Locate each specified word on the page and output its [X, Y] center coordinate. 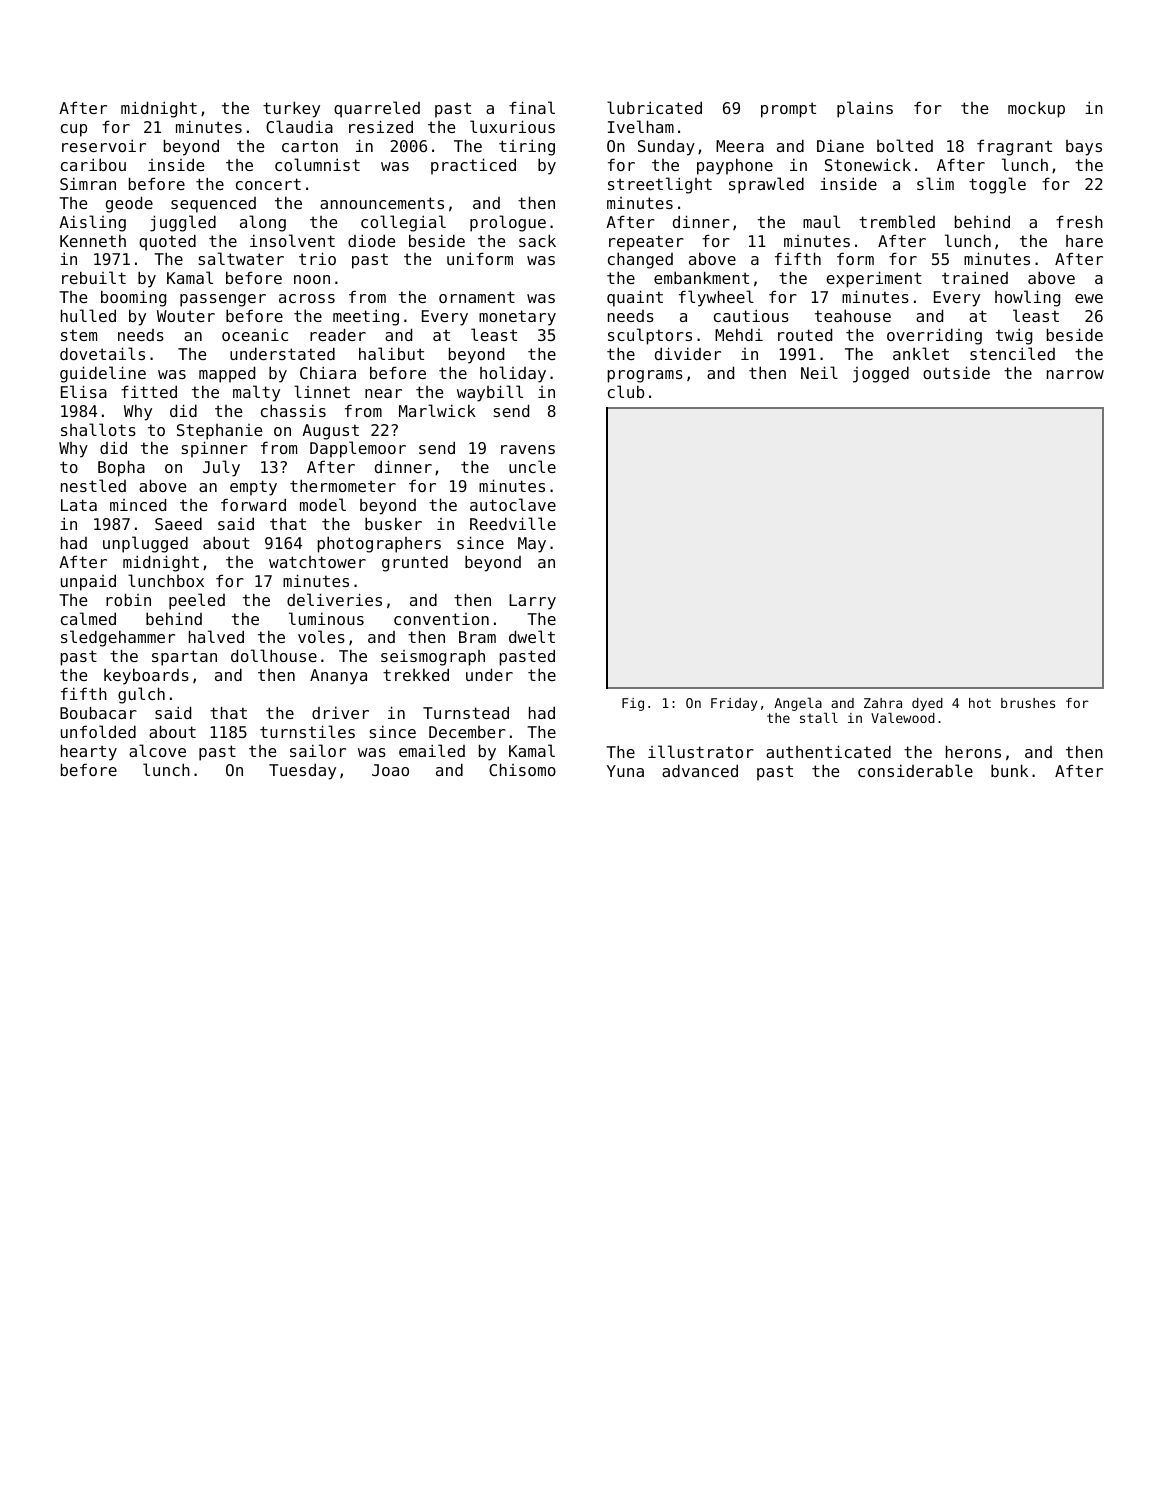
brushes [1028, 703]
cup [74, 130]
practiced [473, 166]
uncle [532, 466]
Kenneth [93, 240]
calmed [88, 618]
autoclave [513, 504]
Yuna [625, 771]
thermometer [343, 485]
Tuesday [302, 771]
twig [1014, 336]
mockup [1036, 109]
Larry [532, 602]
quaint [635, 298]
